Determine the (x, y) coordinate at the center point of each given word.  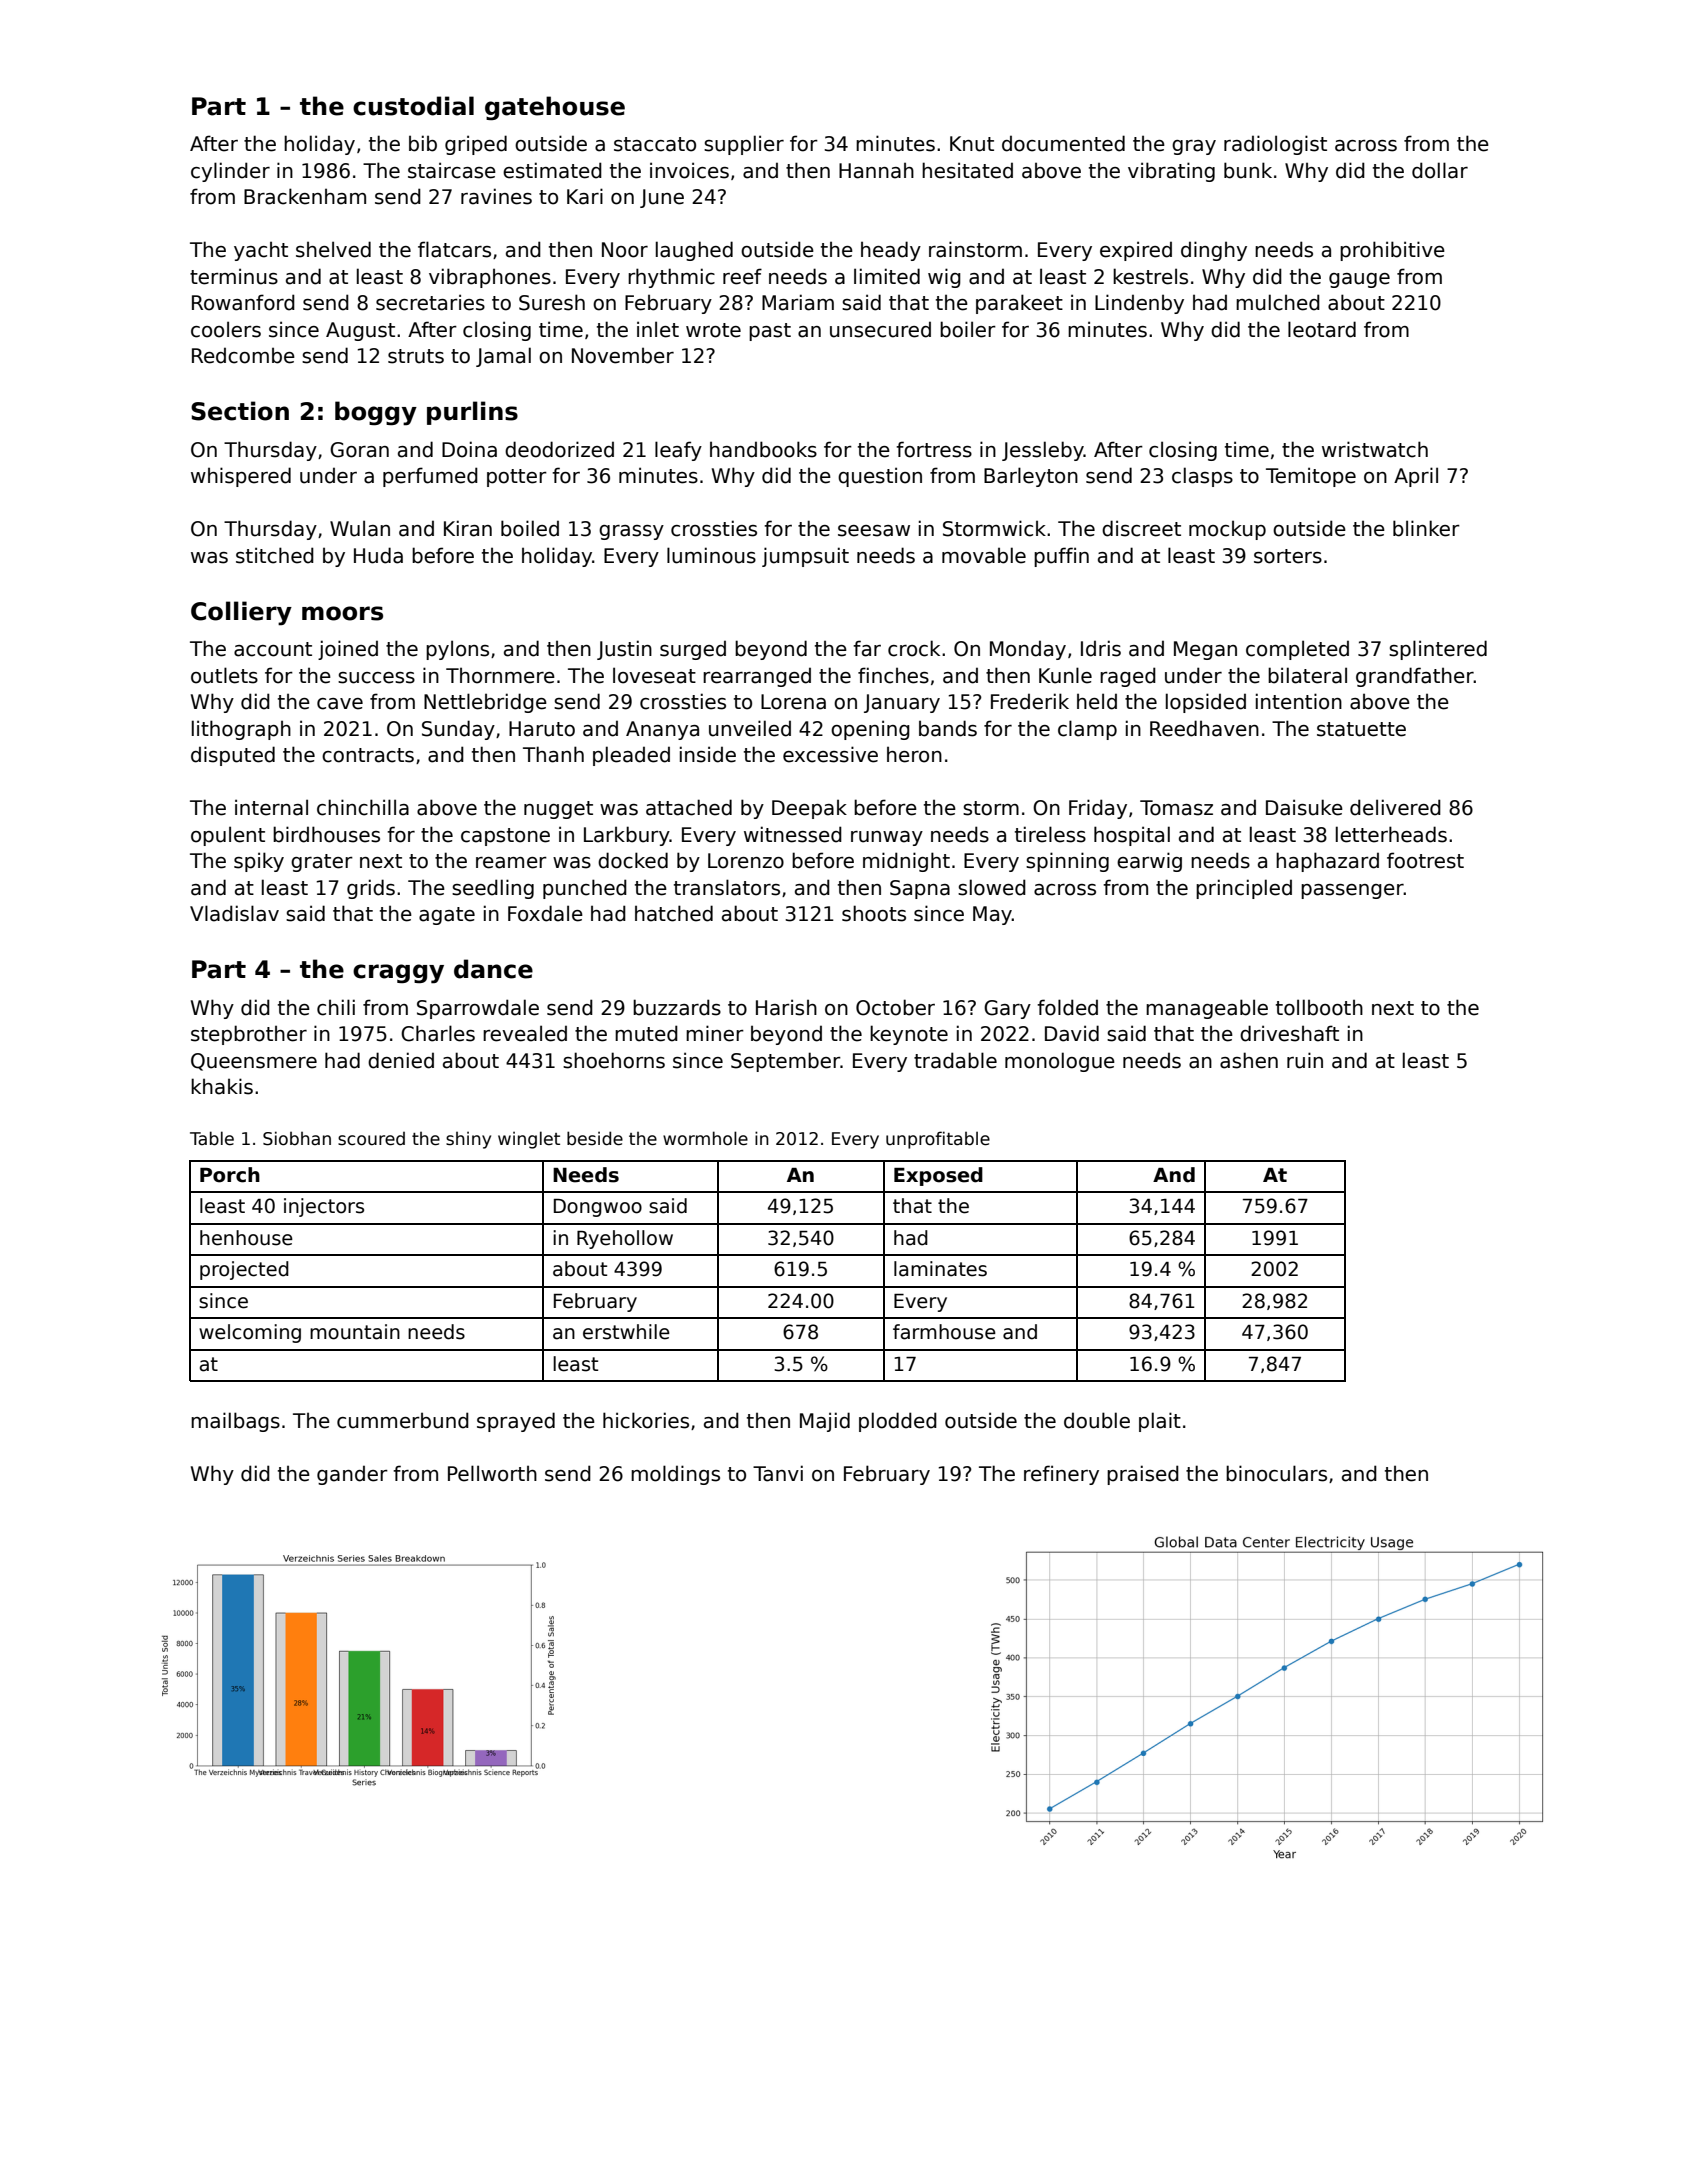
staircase (452, 170)
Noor (625, 250)
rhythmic (671, 278)
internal (271, 807)
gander (352, 1475)
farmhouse (944, 1332)
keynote (909, 1035)
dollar (1440, 170)
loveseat (654, 675)
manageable (1207, 1009)
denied (401, 1060)
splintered (1438, 650)
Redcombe (243, 355)
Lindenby (1139, 304)
